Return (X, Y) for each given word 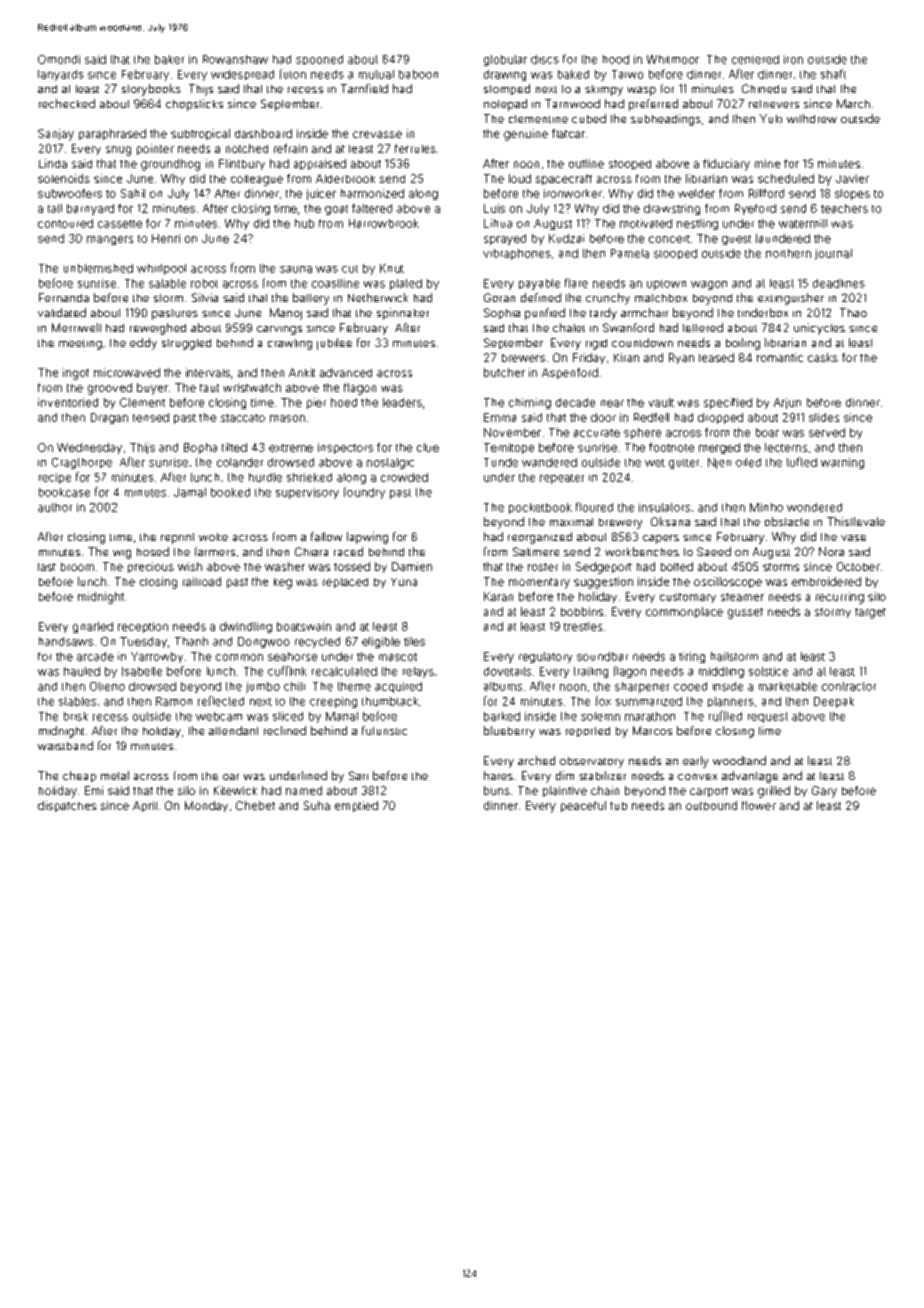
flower (759, 805)
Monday (206, 806)
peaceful (583, 806)
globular (505, 60)
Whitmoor (673, 59)
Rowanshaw (235, 59)
